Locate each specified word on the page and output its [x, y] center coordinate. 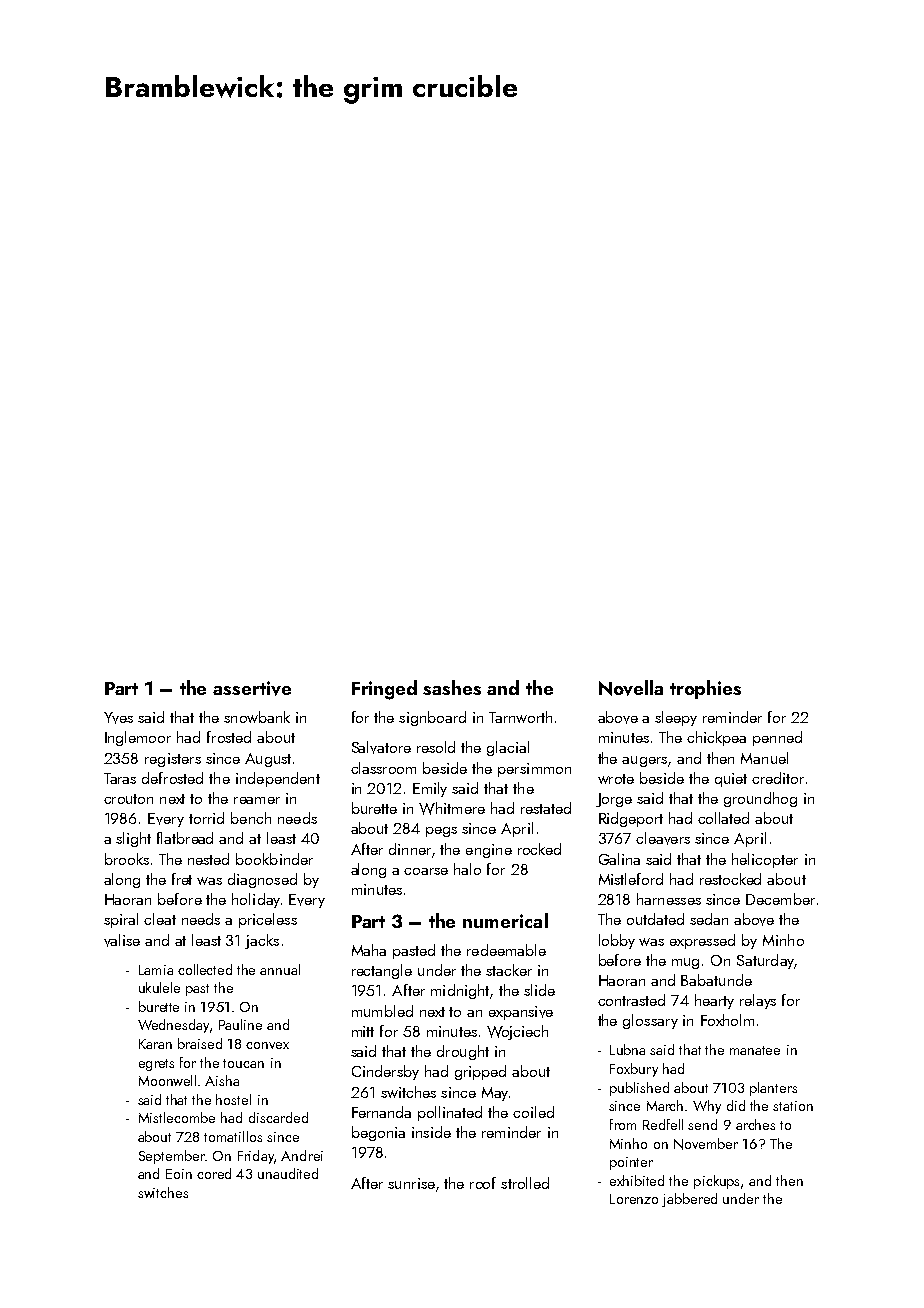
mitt [363, 1031]
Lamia [156, 970]
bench [251, 818]
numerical [505, 920]
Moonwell [167, 1080]
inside [431, 1132]
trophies [705, 689]
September [172, 1157]
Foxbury [634, 1070]
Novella [631, 688]
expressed [702, 941]
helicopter [765, 860]
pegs [441, 832]
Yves [118, 718]
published [639, 1089]
